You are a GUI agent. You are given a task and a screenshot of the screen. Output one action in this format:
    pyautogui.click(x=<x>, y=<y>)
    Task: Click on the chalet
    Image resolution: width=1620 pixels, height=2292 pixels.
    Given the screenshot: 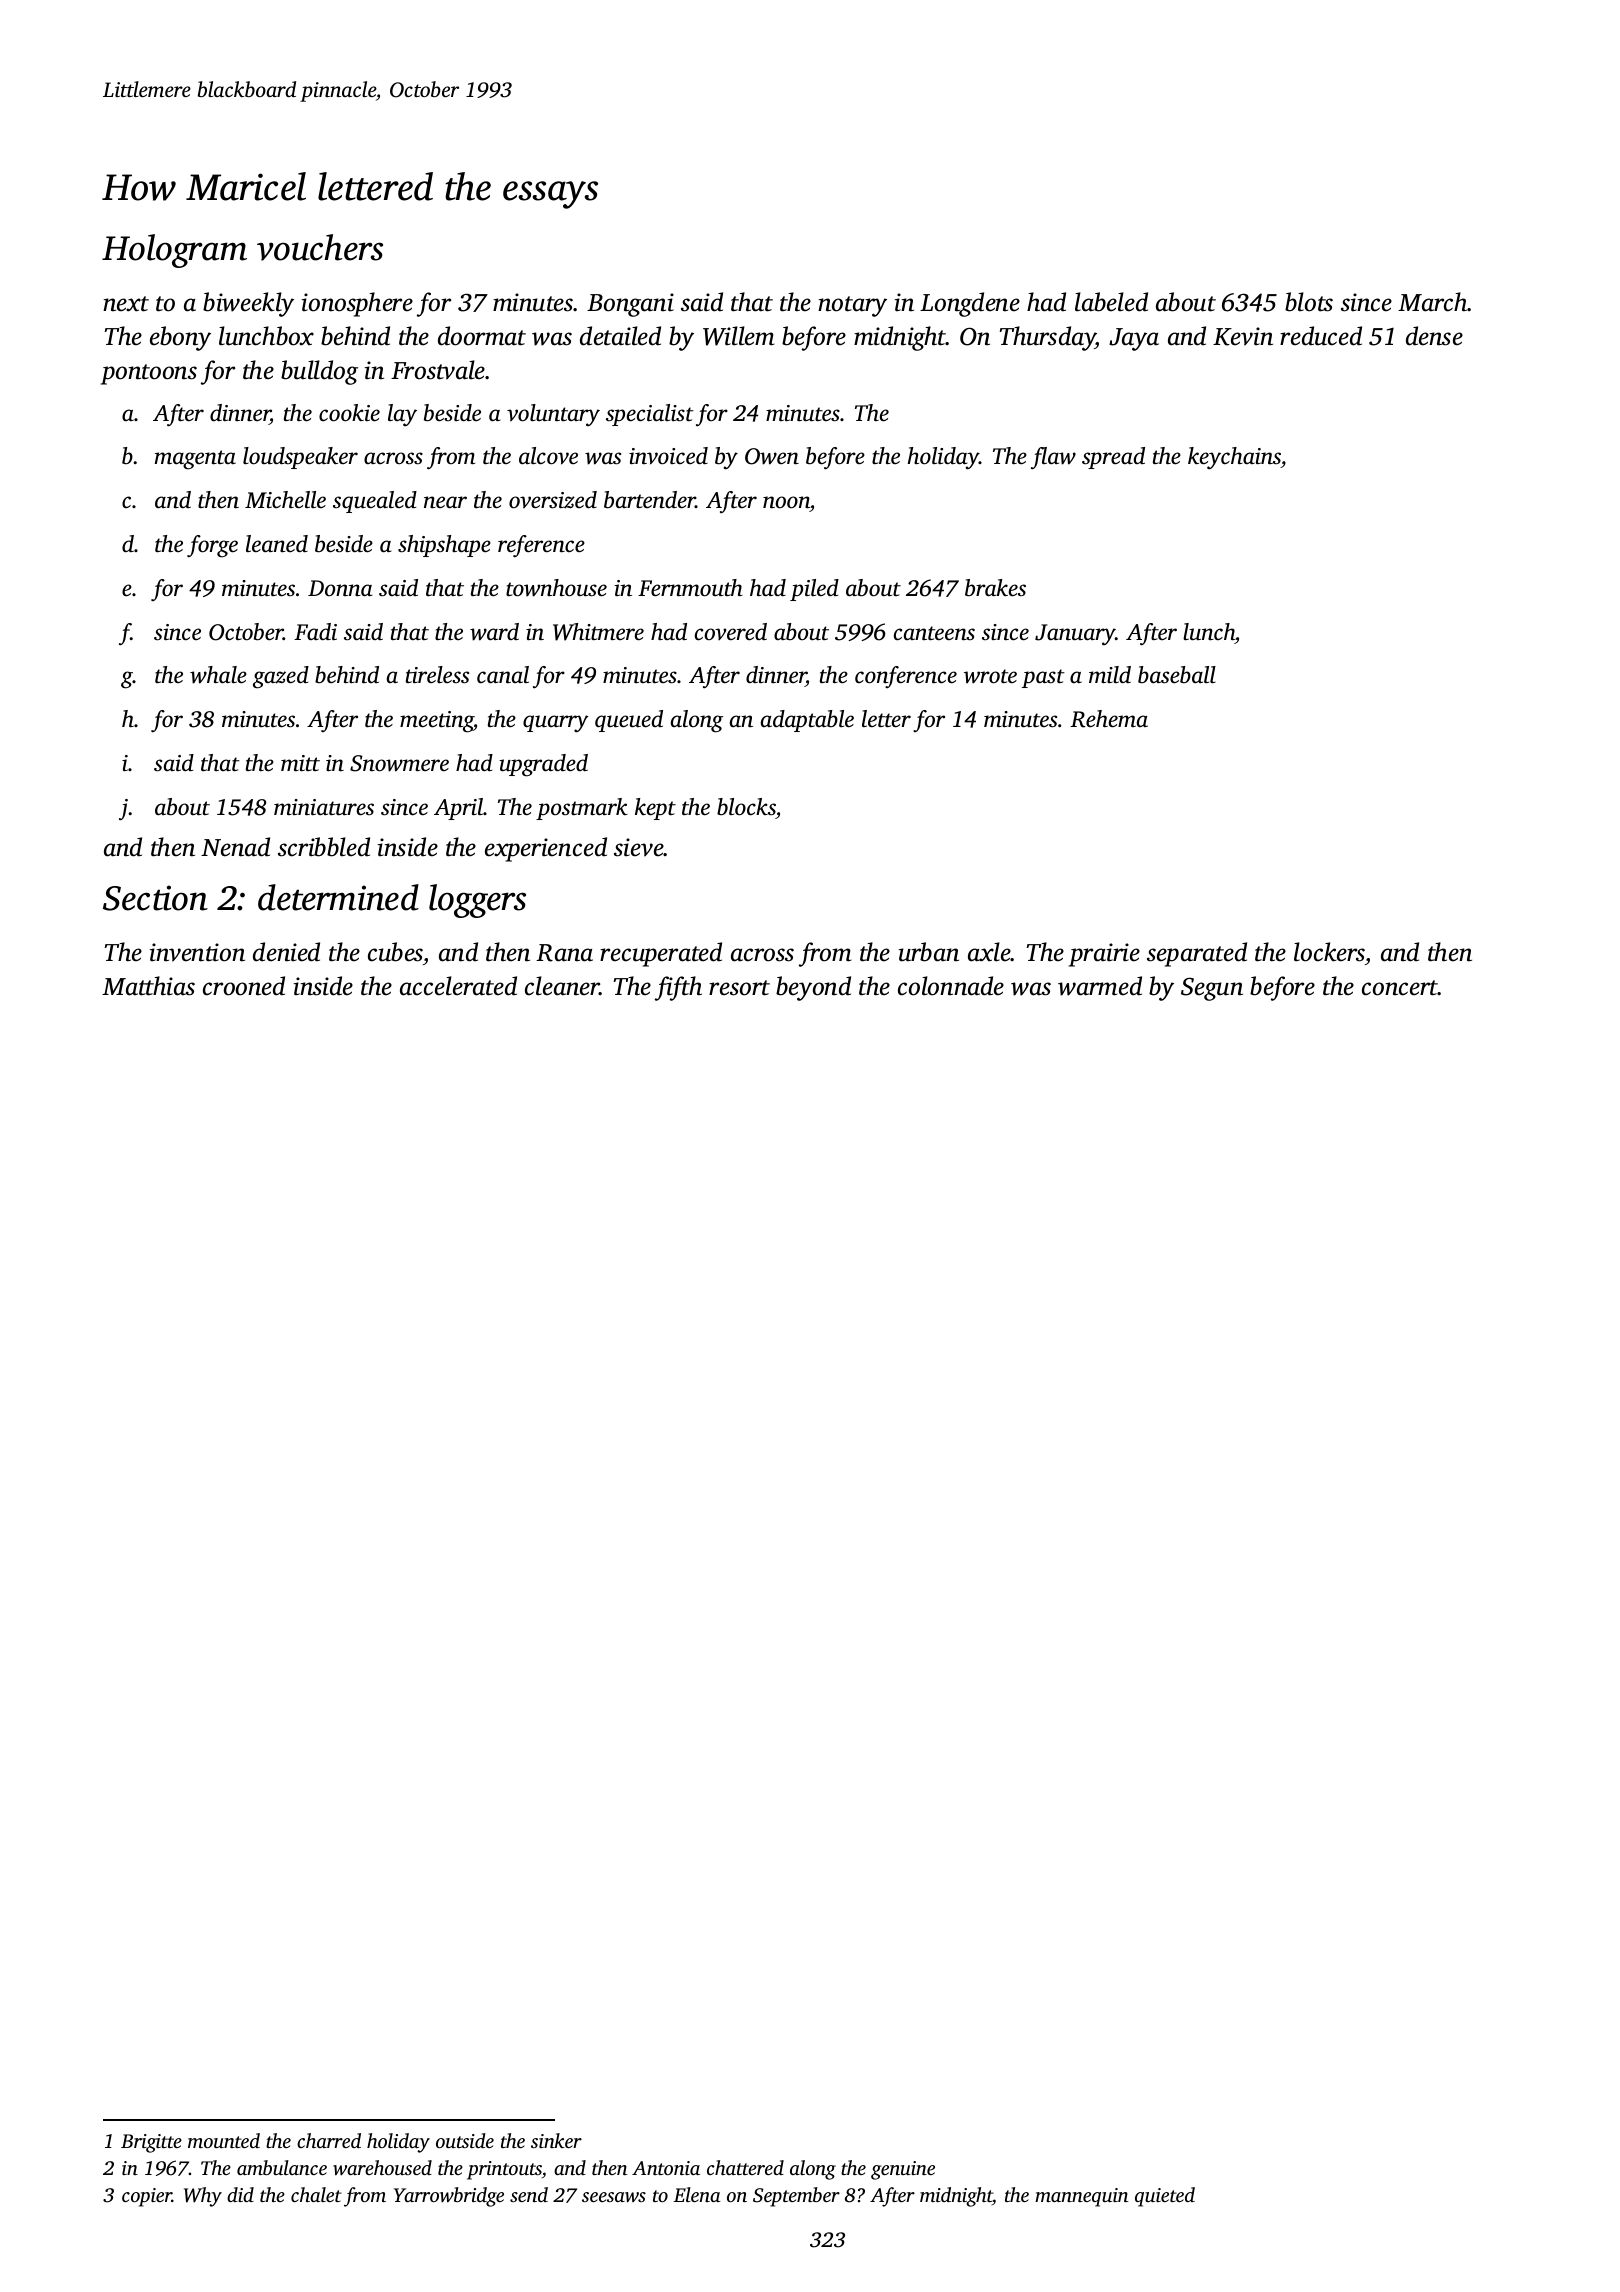 What is the action you would take?
    pyautogui.click(x=316, y=2194)
